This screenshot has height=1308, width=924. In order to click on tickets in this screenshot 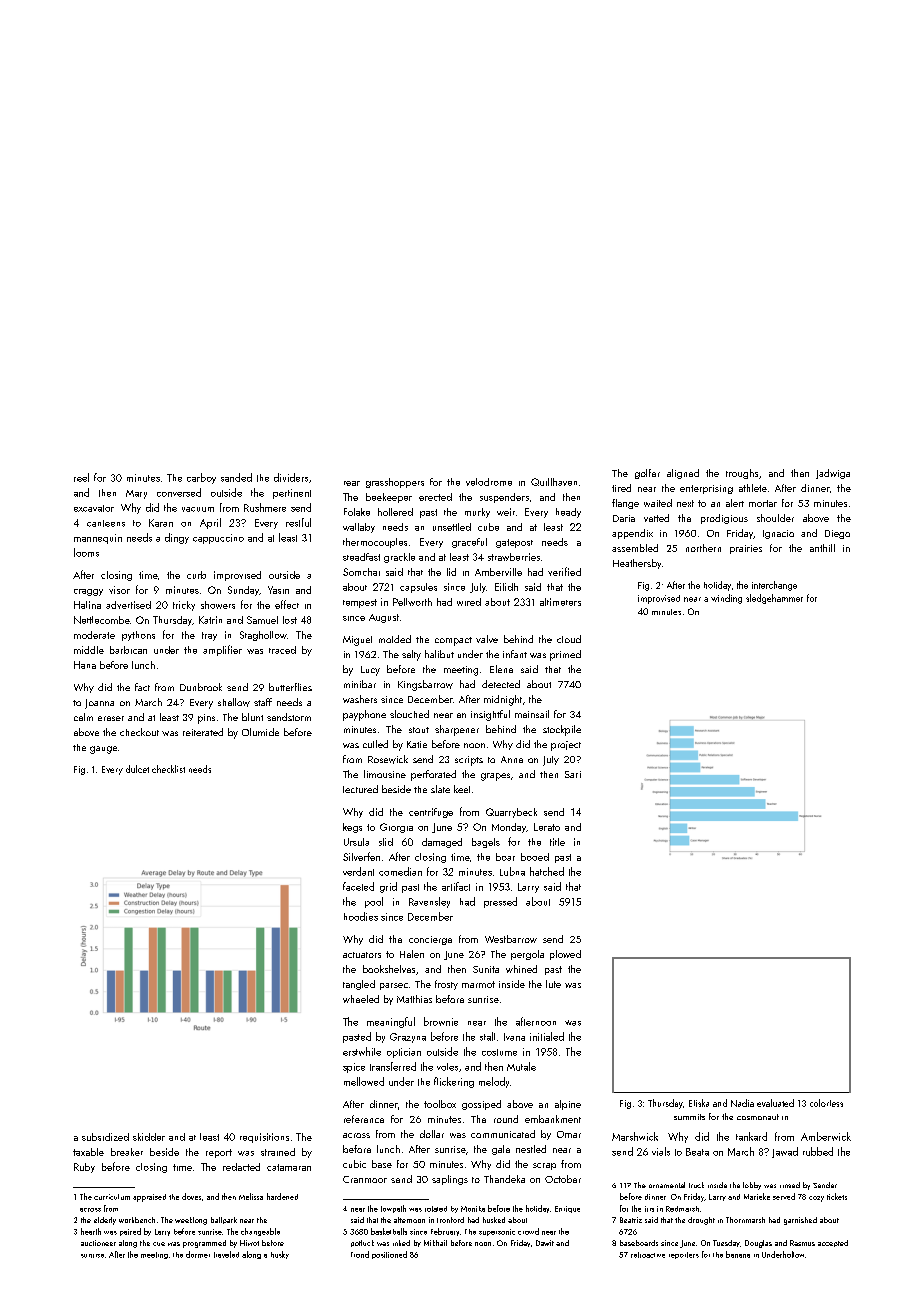, I will do `click(837, 1196)`.
